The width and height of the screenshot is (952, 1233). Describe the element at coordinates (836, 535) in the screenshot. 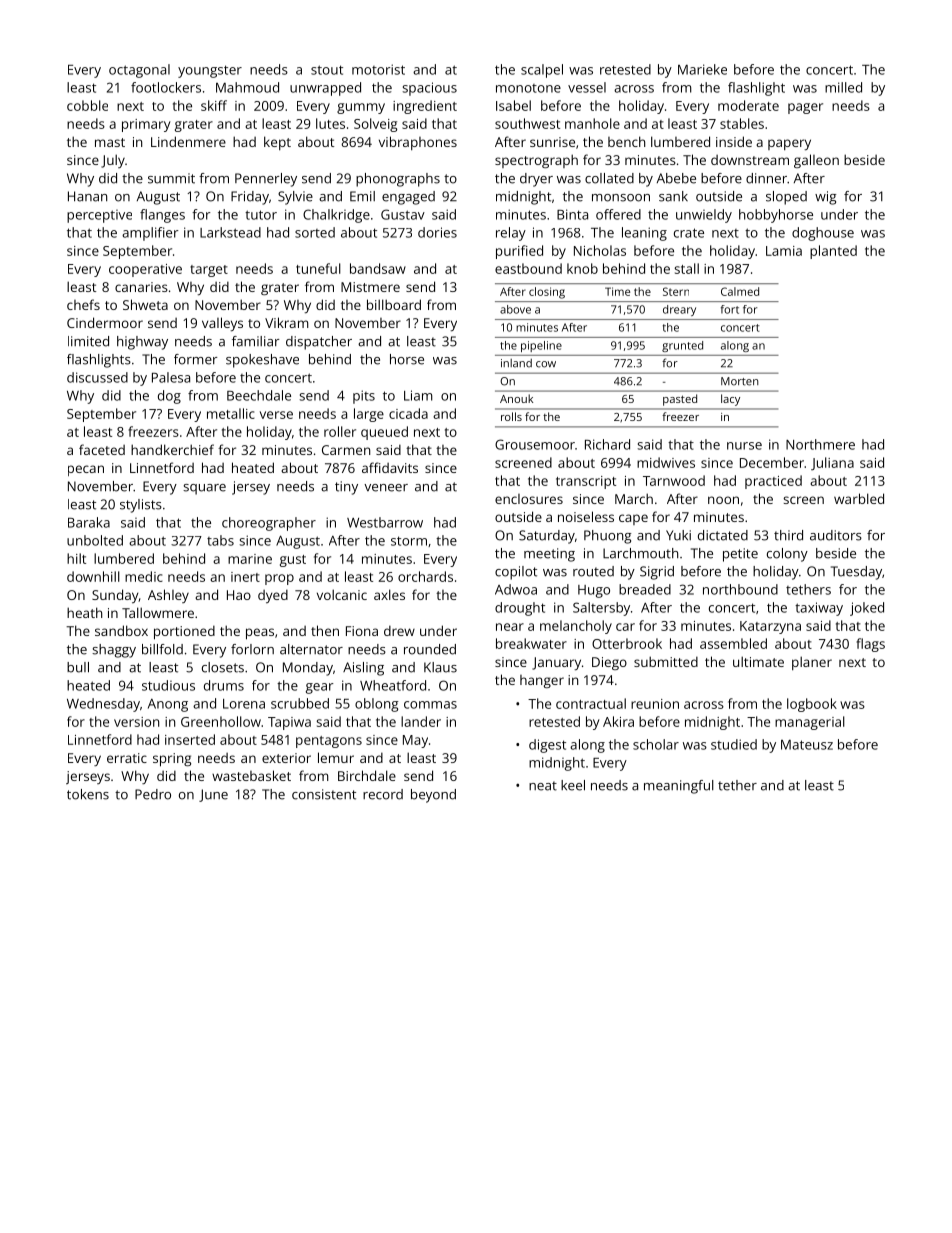

I see `auditors` at that location.
